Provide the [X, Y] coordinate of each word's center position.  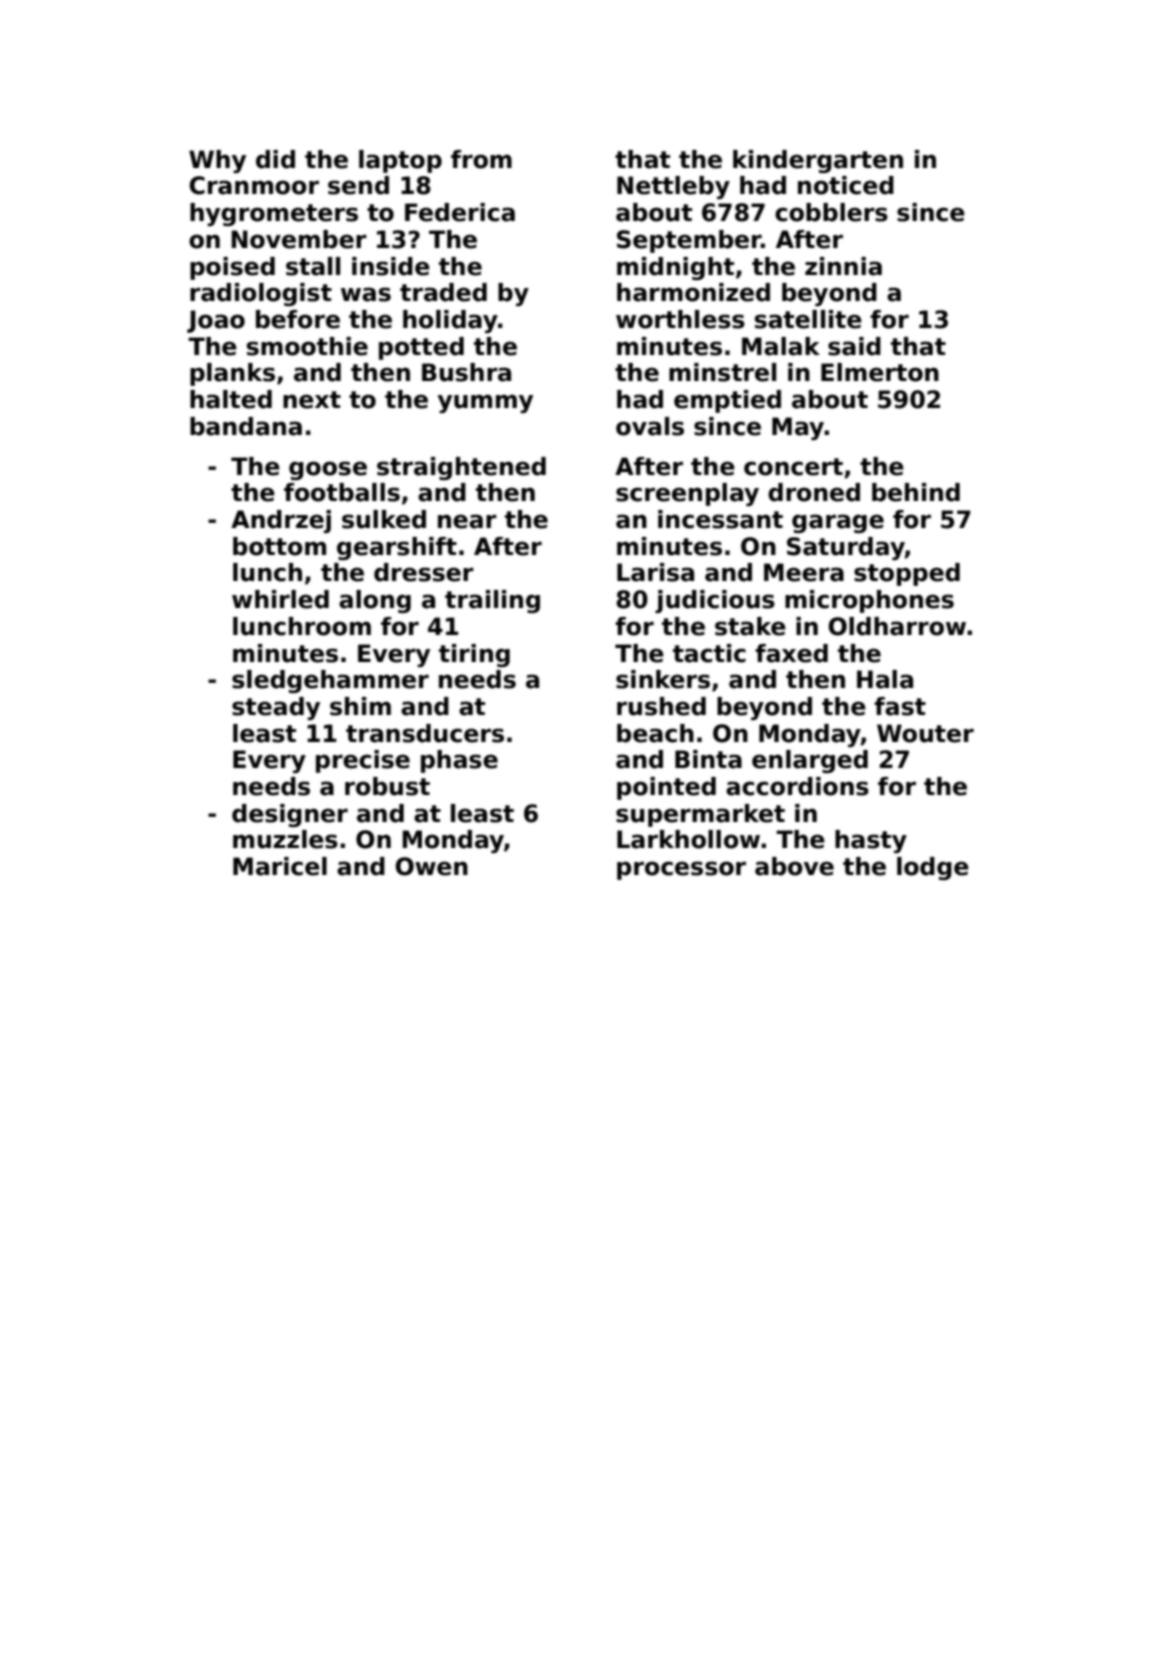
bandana [246, 426]
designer [290, 815]
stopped [907, 574]
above [794, 866]
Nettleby [673, 187]
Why [217, 161]
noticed [846, 185]
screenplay [687, 494]
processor [681, 870]
